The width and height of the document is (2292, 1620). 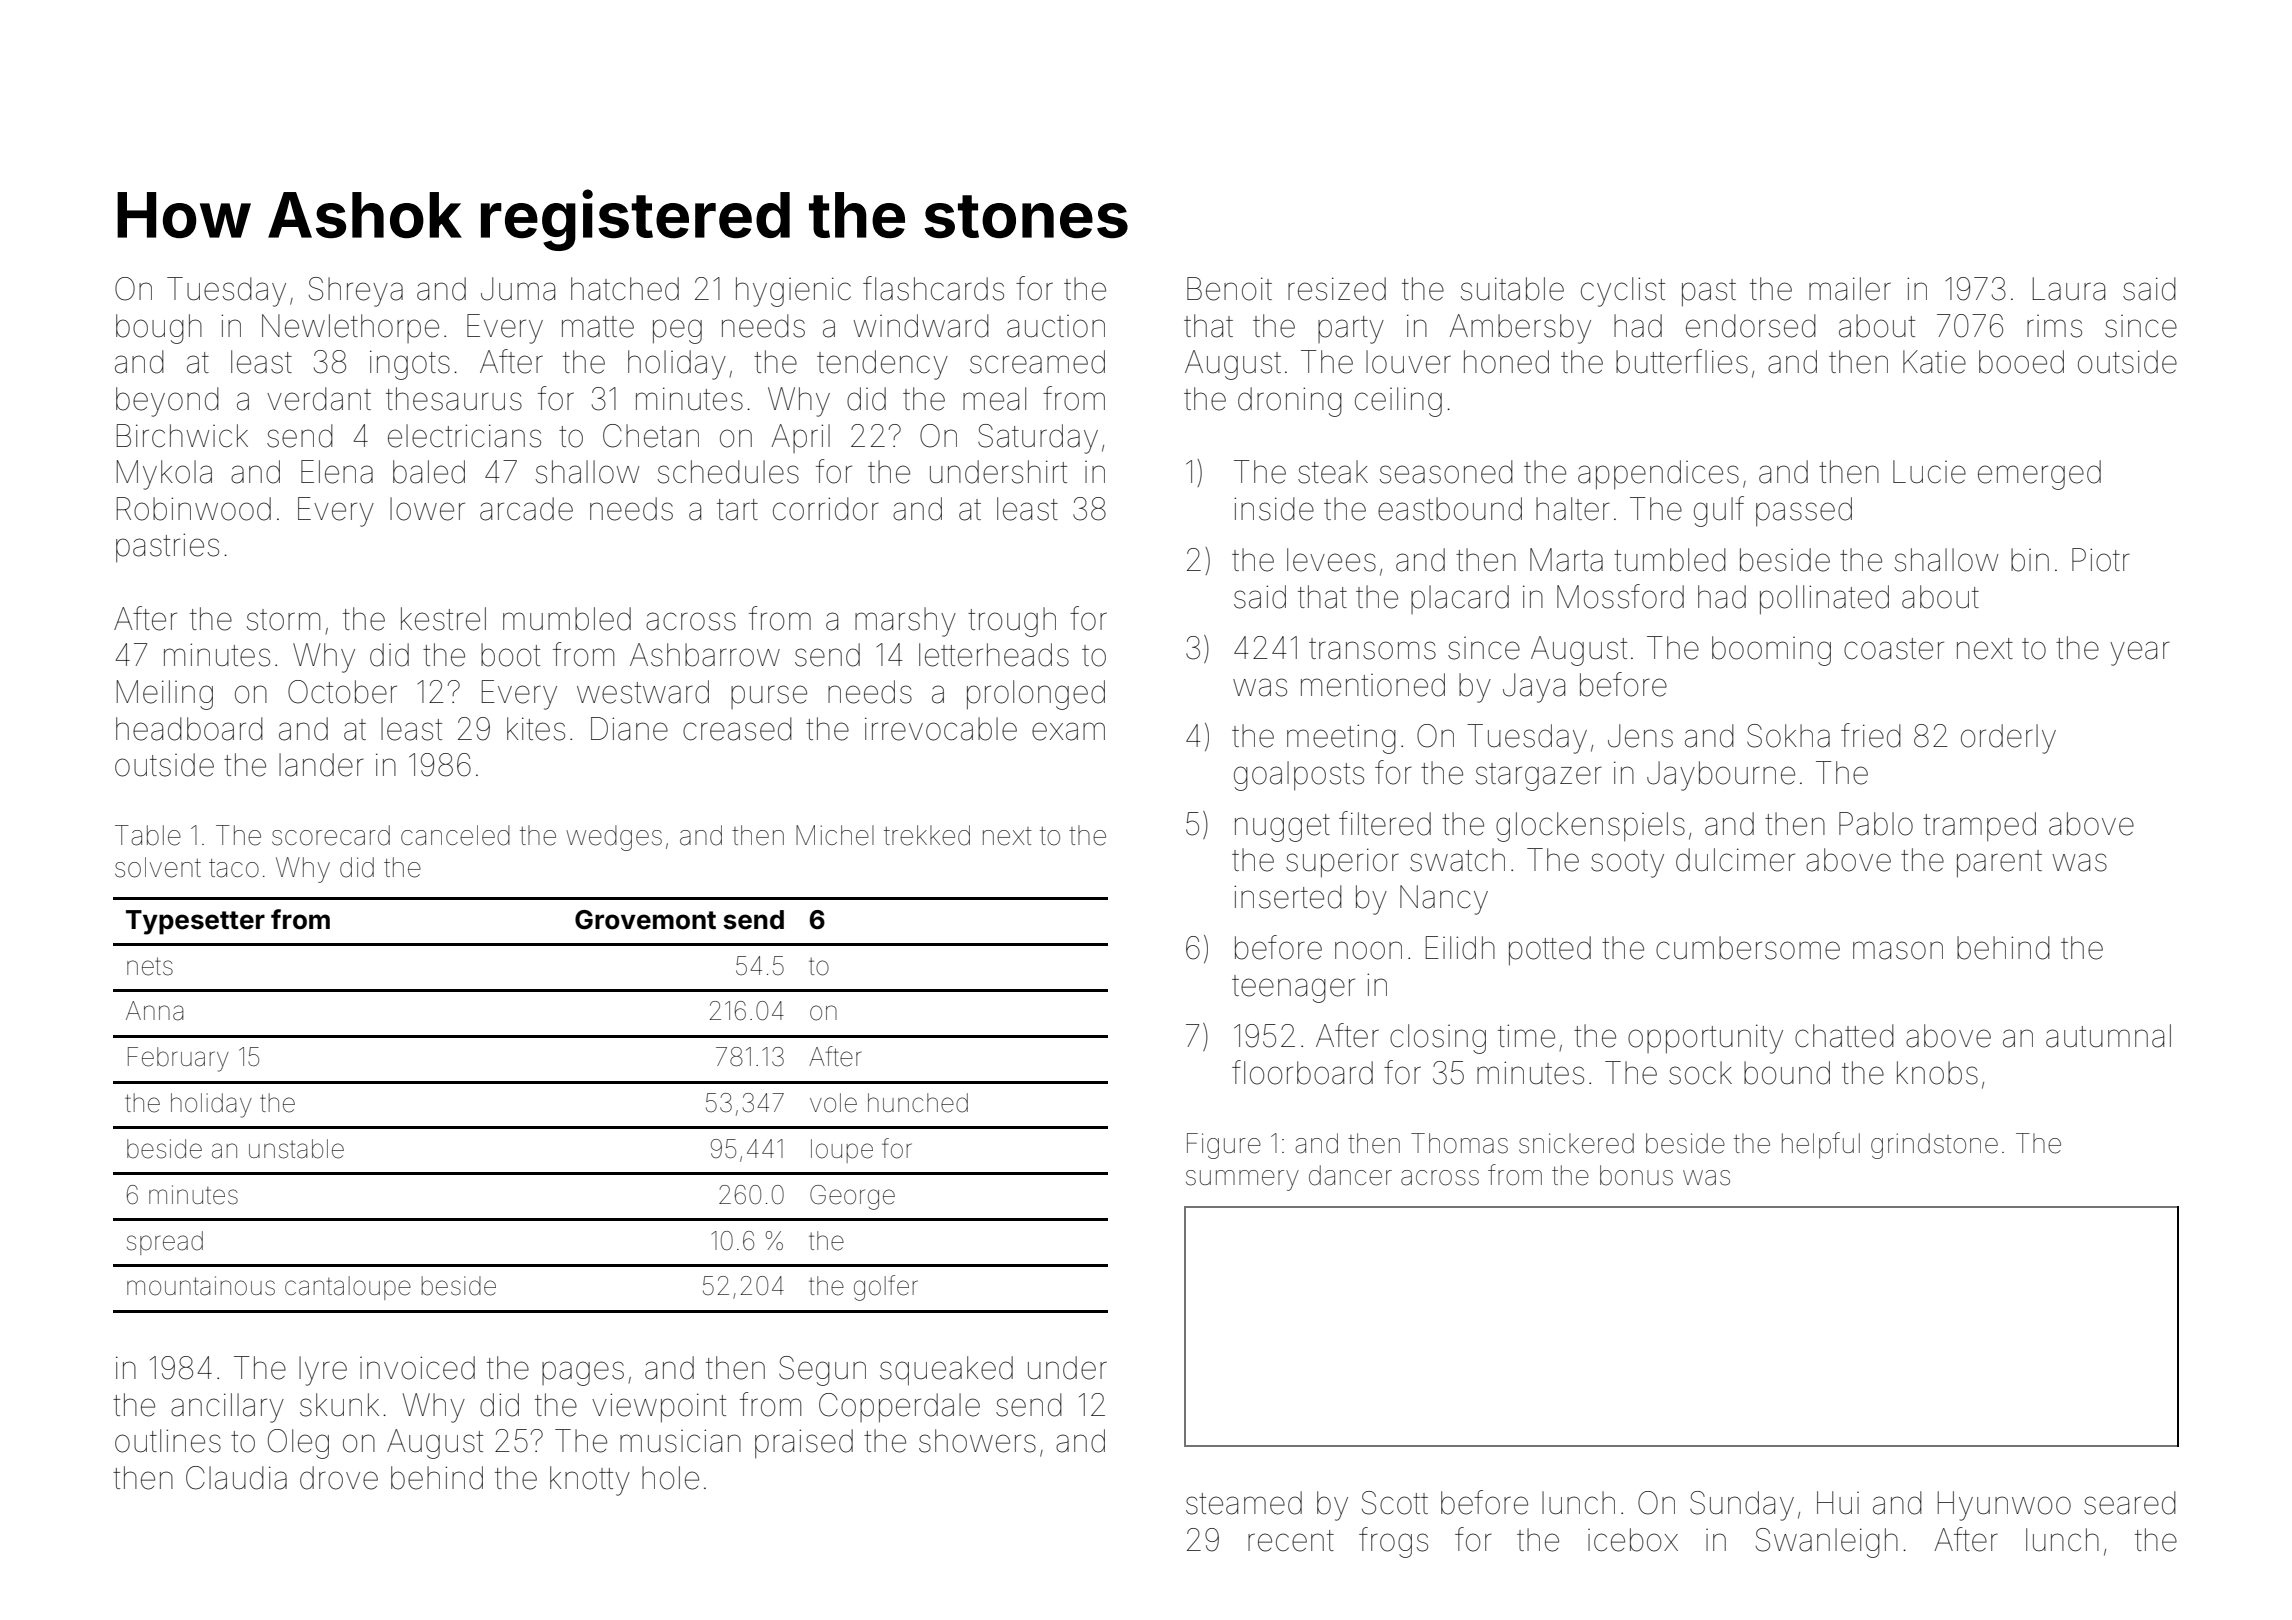 I want to click on Chetan, so click(x=651, y=436).
